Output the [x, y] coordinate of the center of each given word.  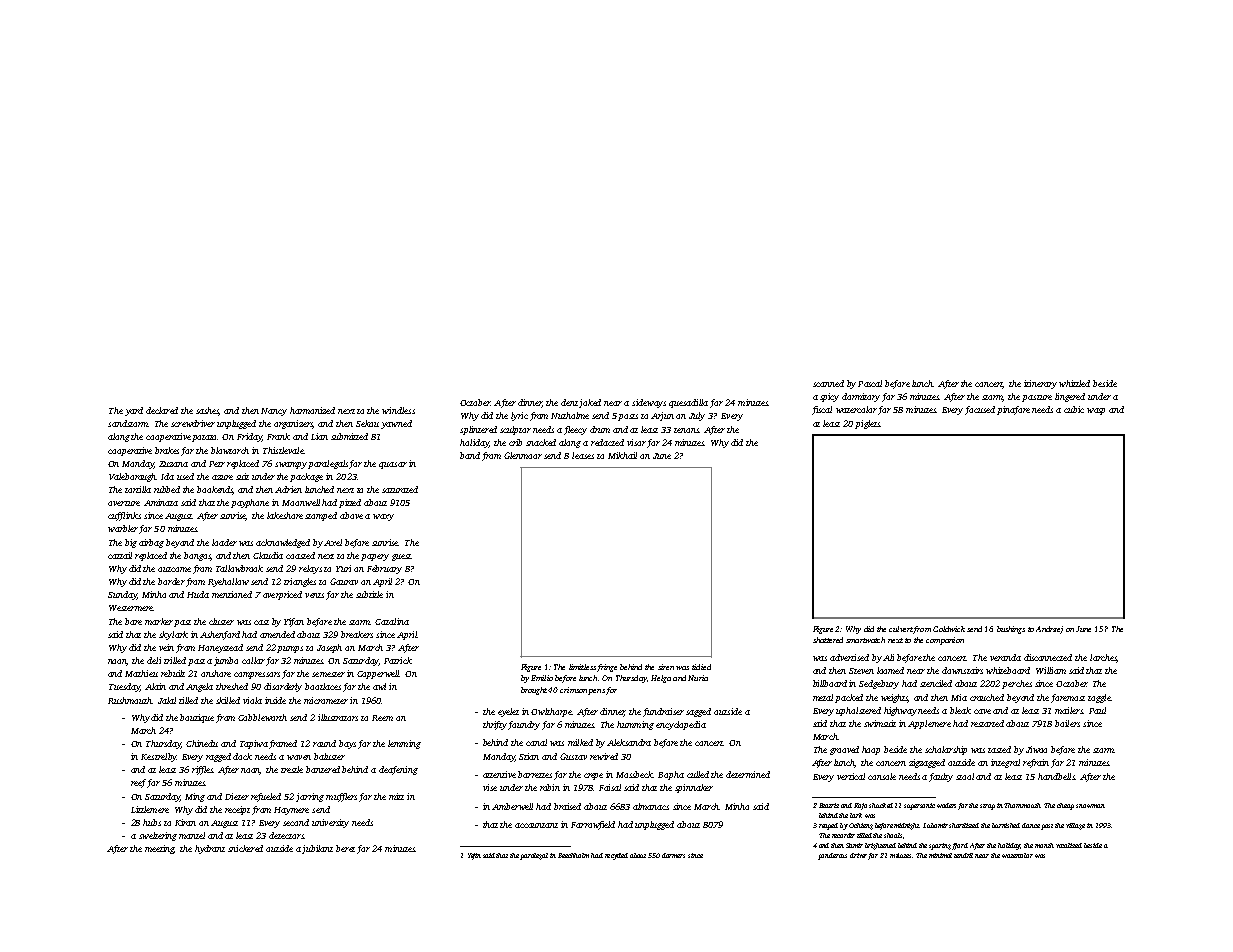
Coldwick [949, 629]
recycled [616, 856]
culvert [901, 629]
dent [569, 402]
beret [345, 848]
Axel [333, 542]
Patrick [398, 660]
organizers [293, 424]
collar [253, 660]
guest [401, 557]
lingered [1070, 397]
